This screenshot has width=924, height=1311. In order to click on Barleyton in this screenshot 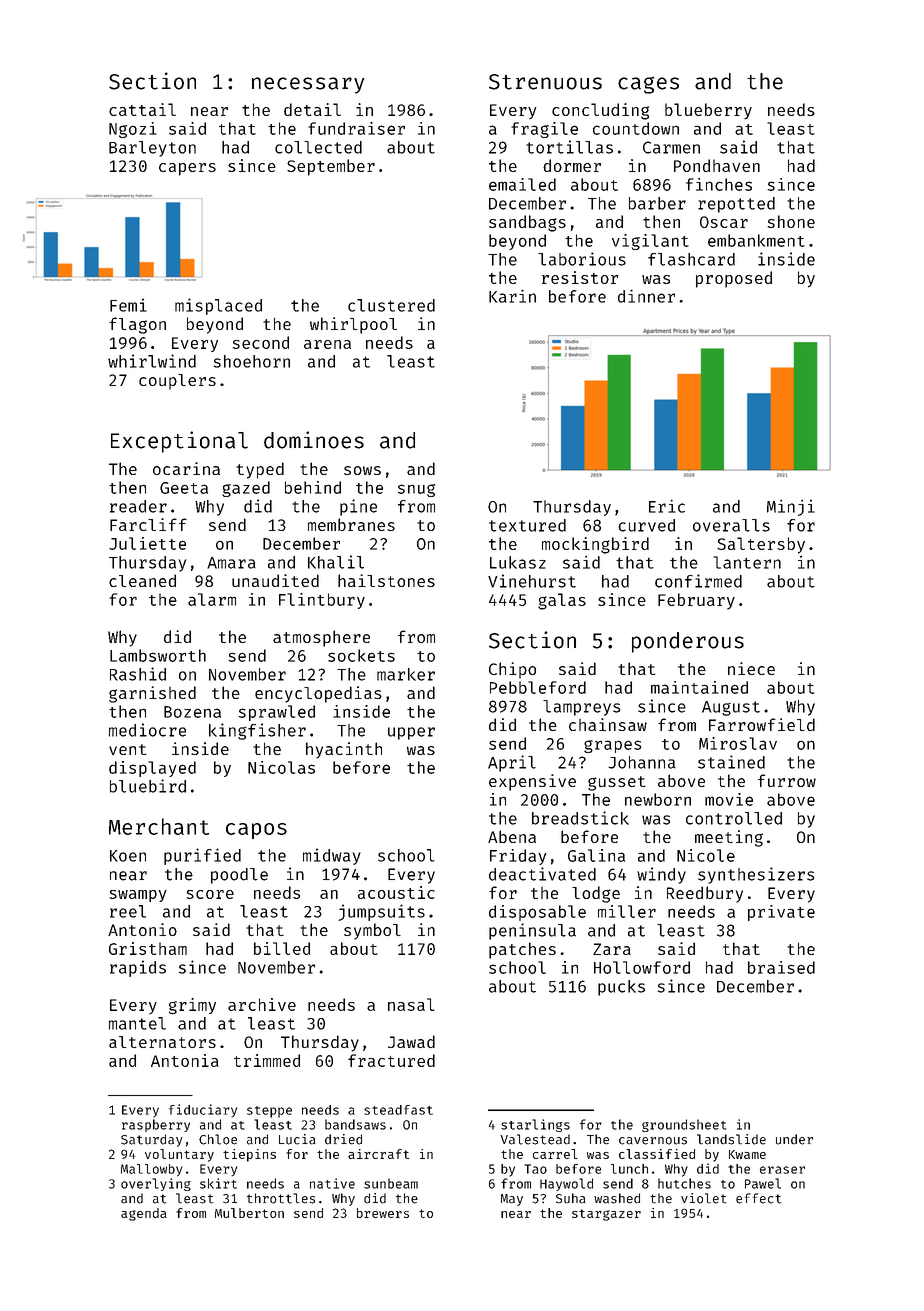, I will do `click(152, 149)`.
